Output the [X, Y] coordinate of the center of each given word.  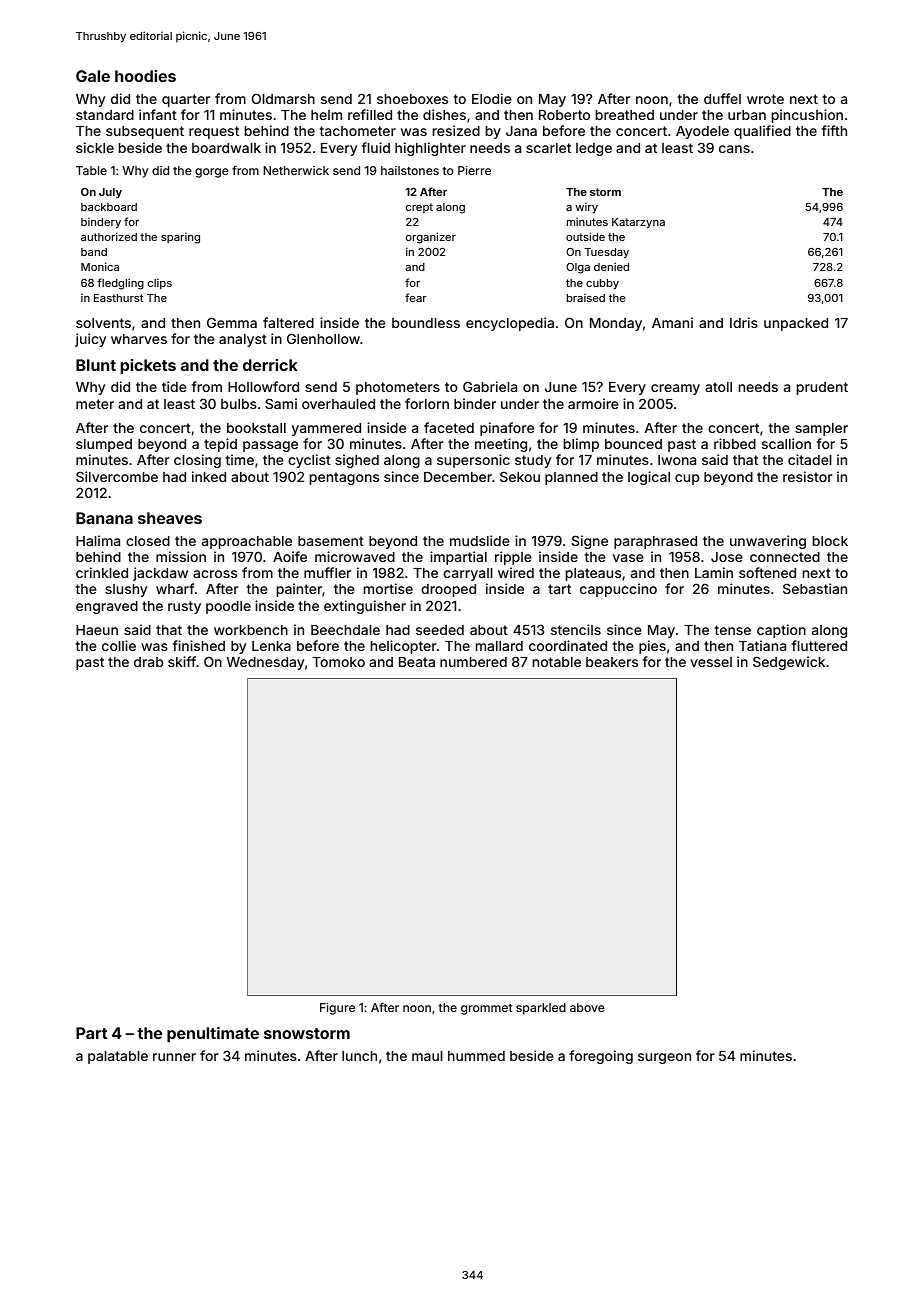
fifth [834, 130]
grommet [487, 1009]
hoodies [145, 76]
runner [174, 1057]
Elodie [492, 98]
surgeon [664, 1058]
